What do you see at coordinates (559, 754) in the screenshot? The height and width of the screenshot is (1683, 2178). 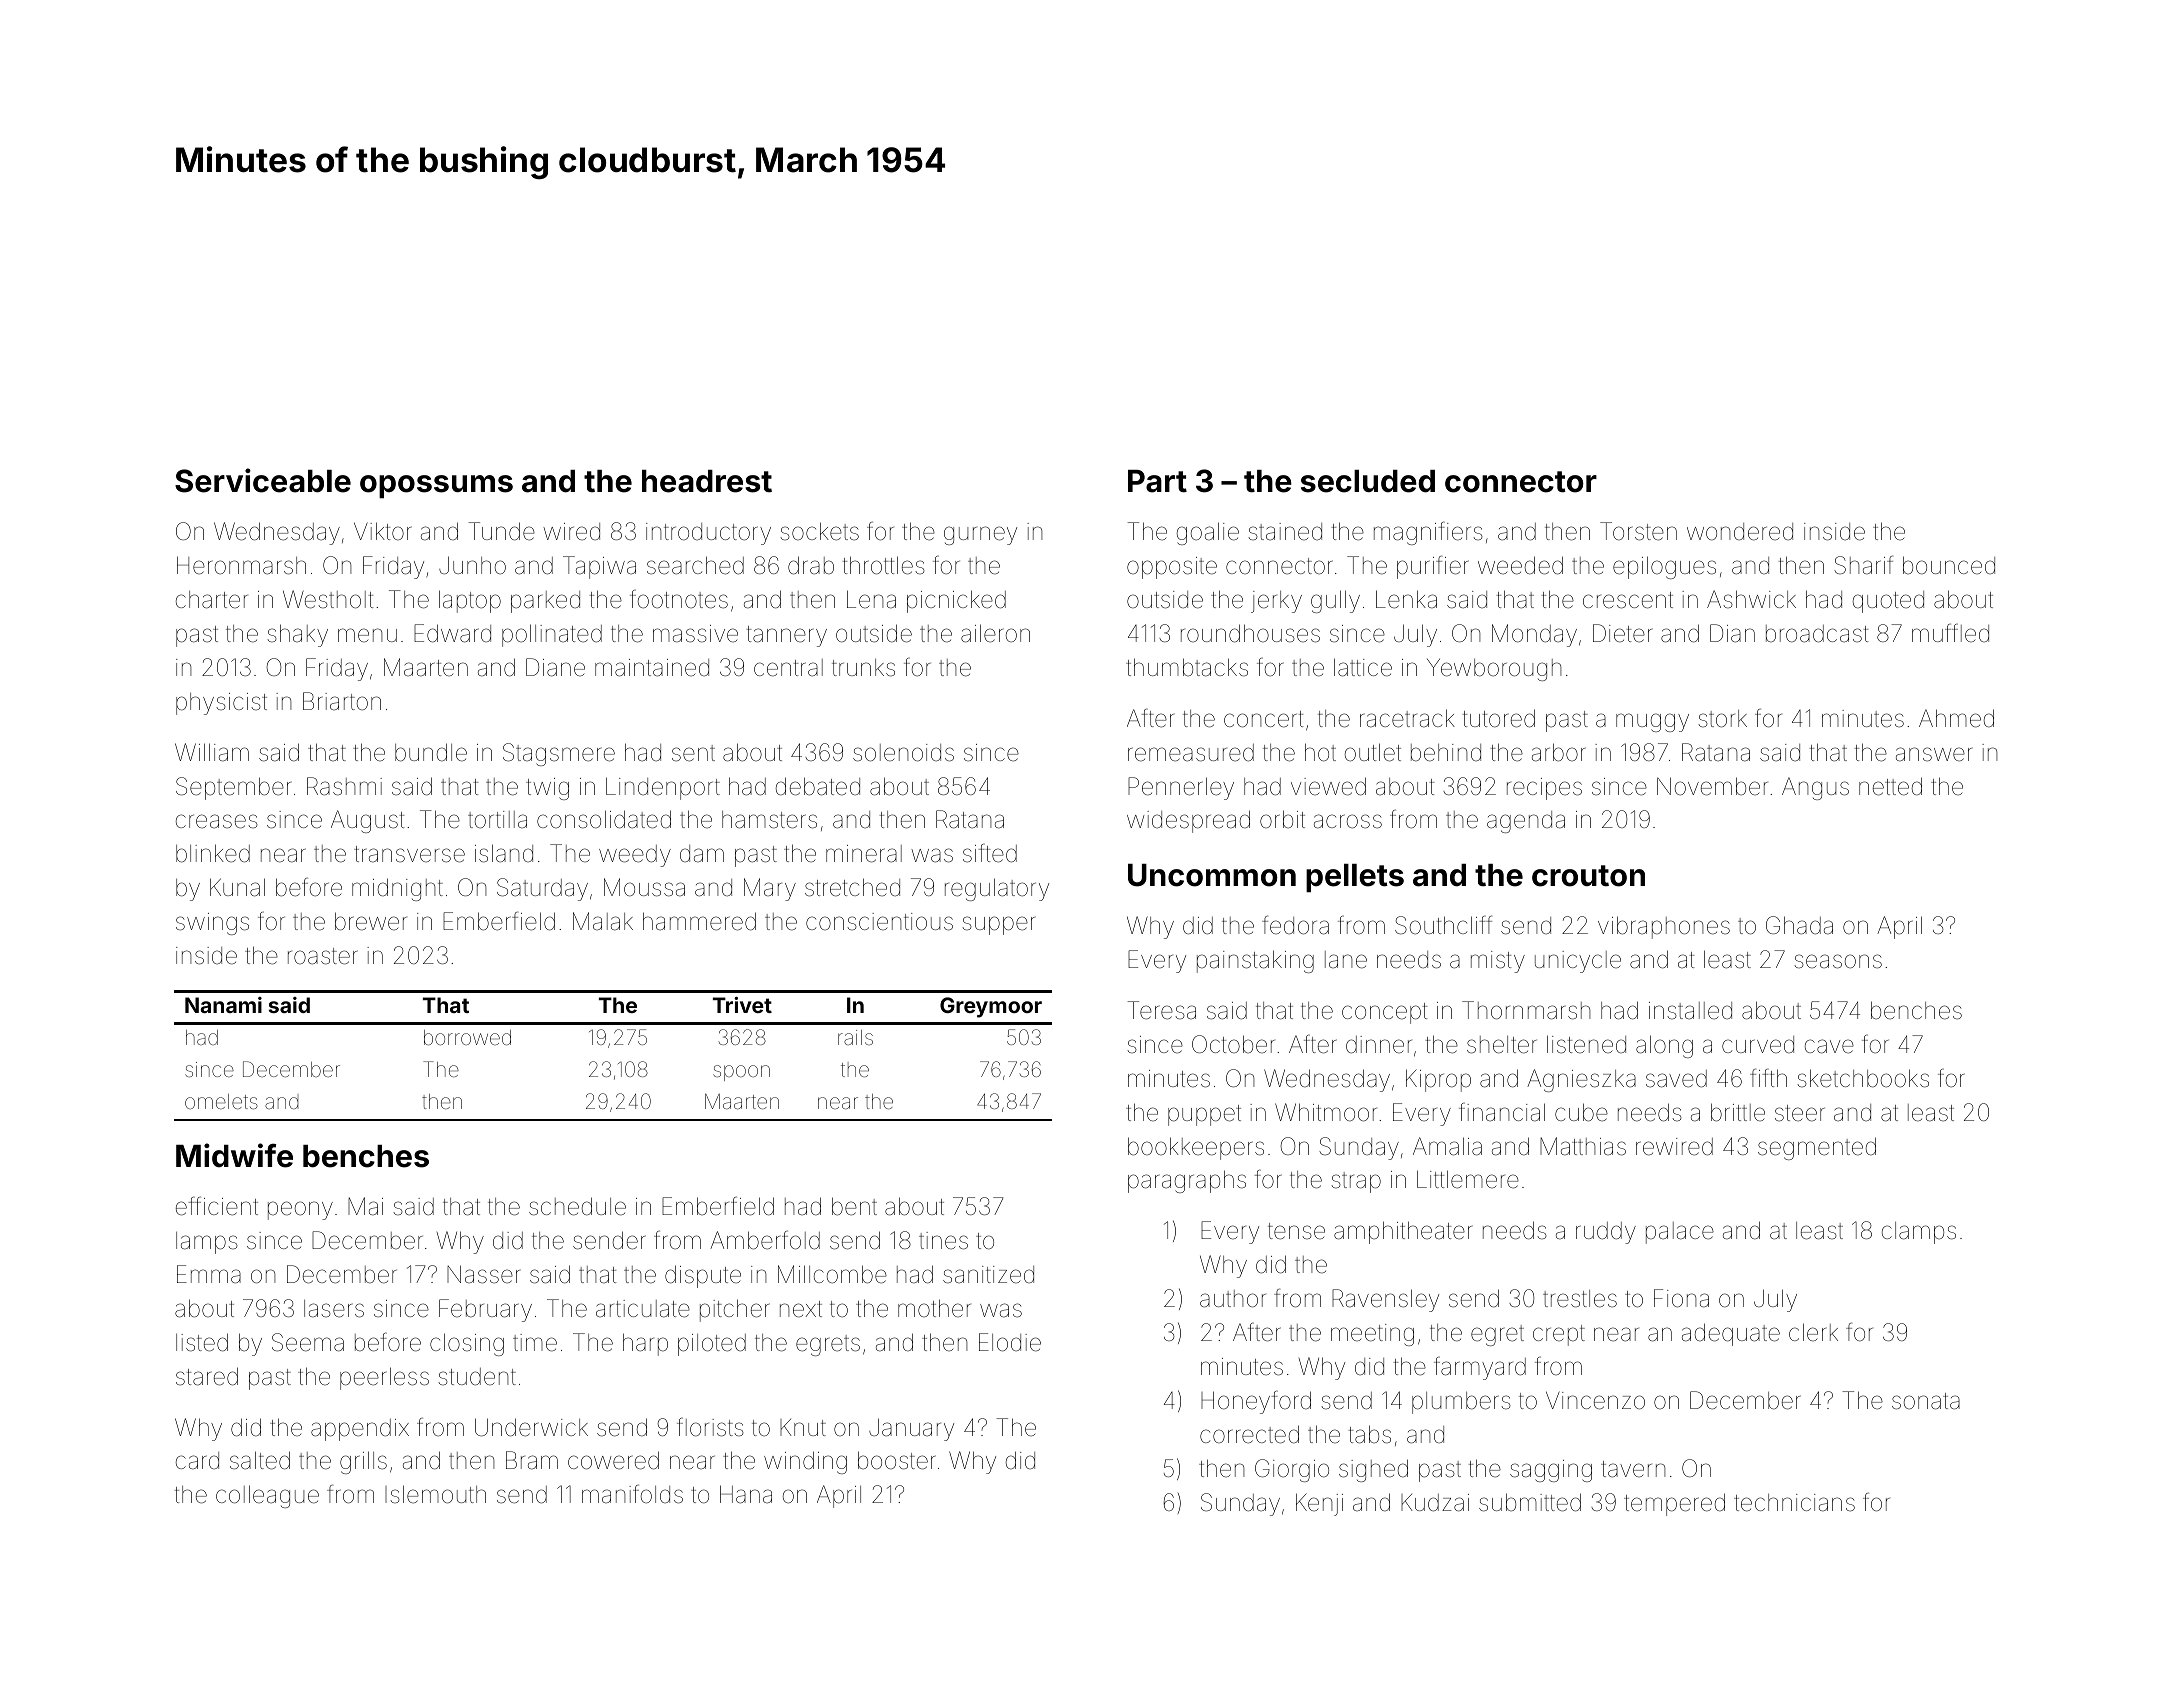 I see `Stagsmere` at bounding box center [559, 754].
